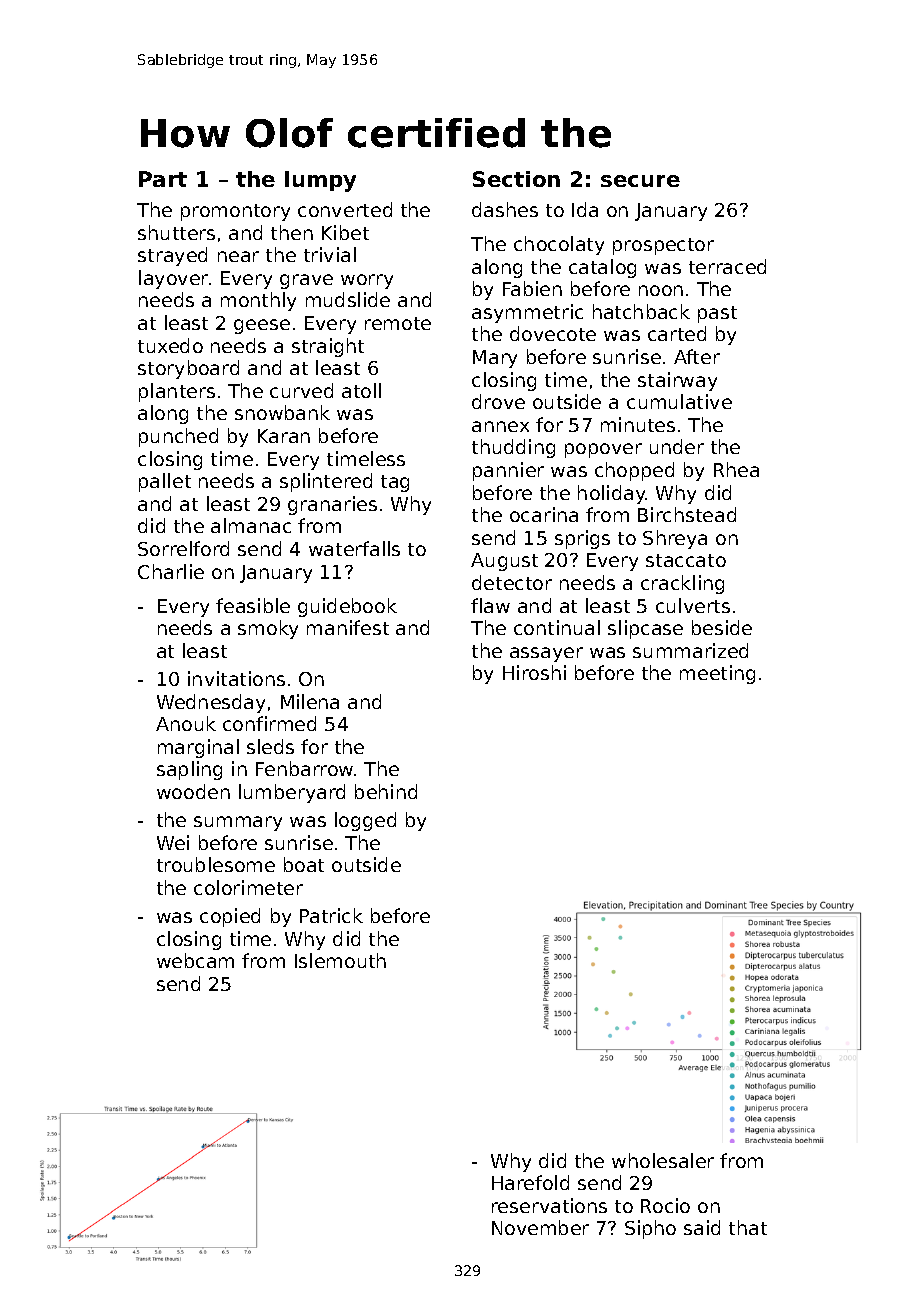 The image size is (908, 1316). Describe the element at coordinates (186, 723) in the screenshot. I see `Anouk` at that location.
